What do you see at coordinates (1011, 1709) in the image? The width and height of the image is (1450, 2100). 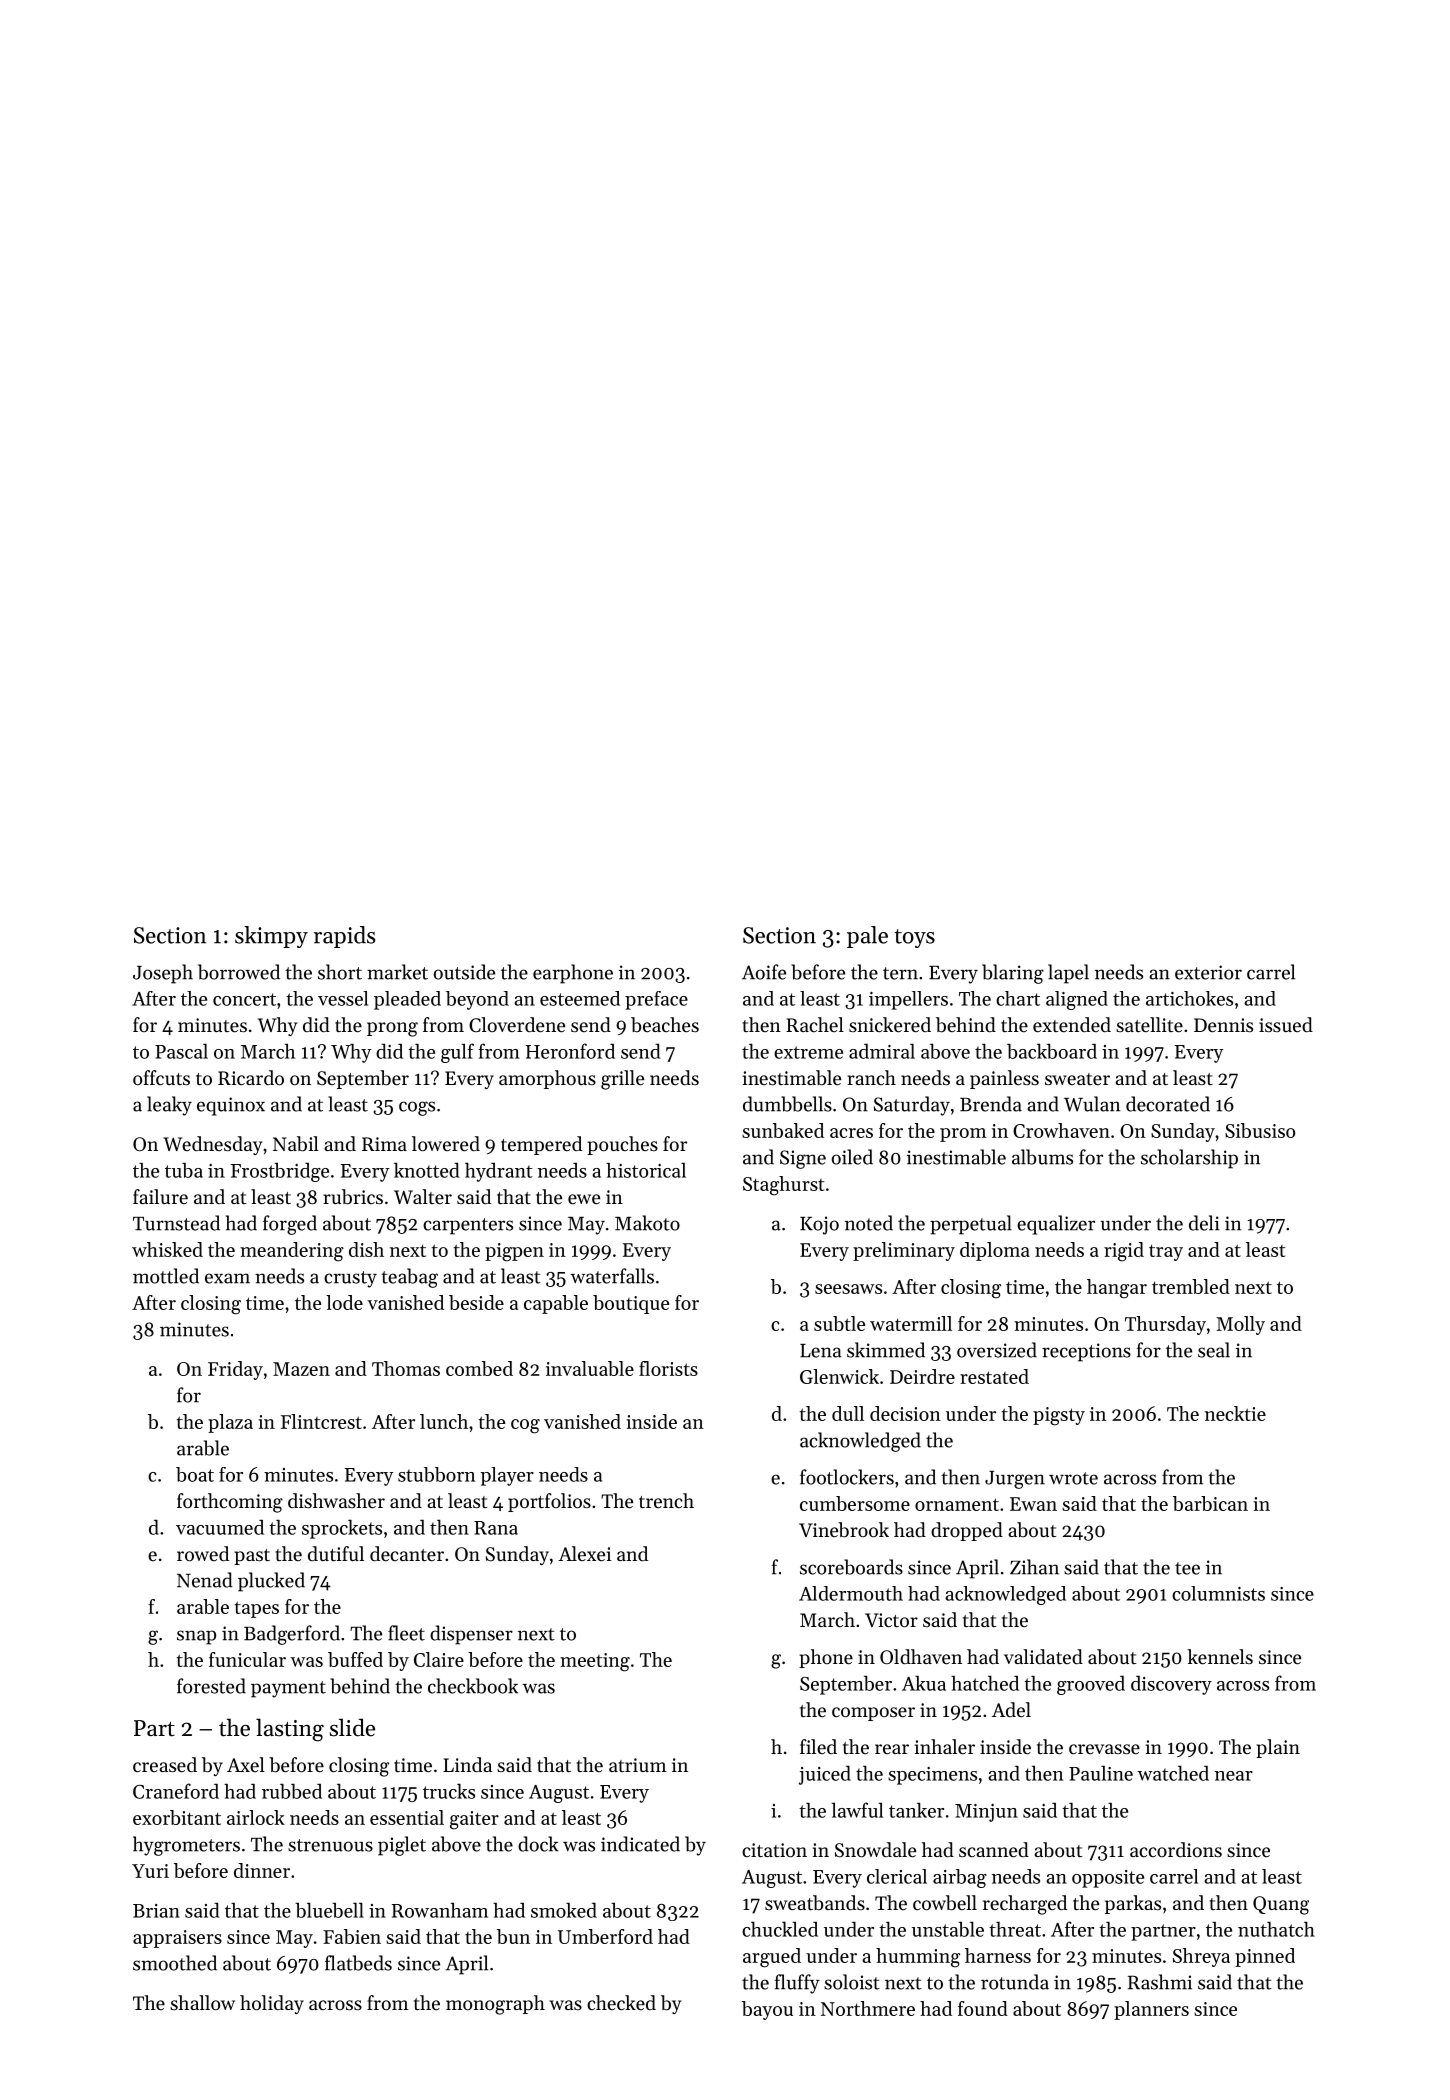 I see `Adel` at bounding box center [1011, 1709].
